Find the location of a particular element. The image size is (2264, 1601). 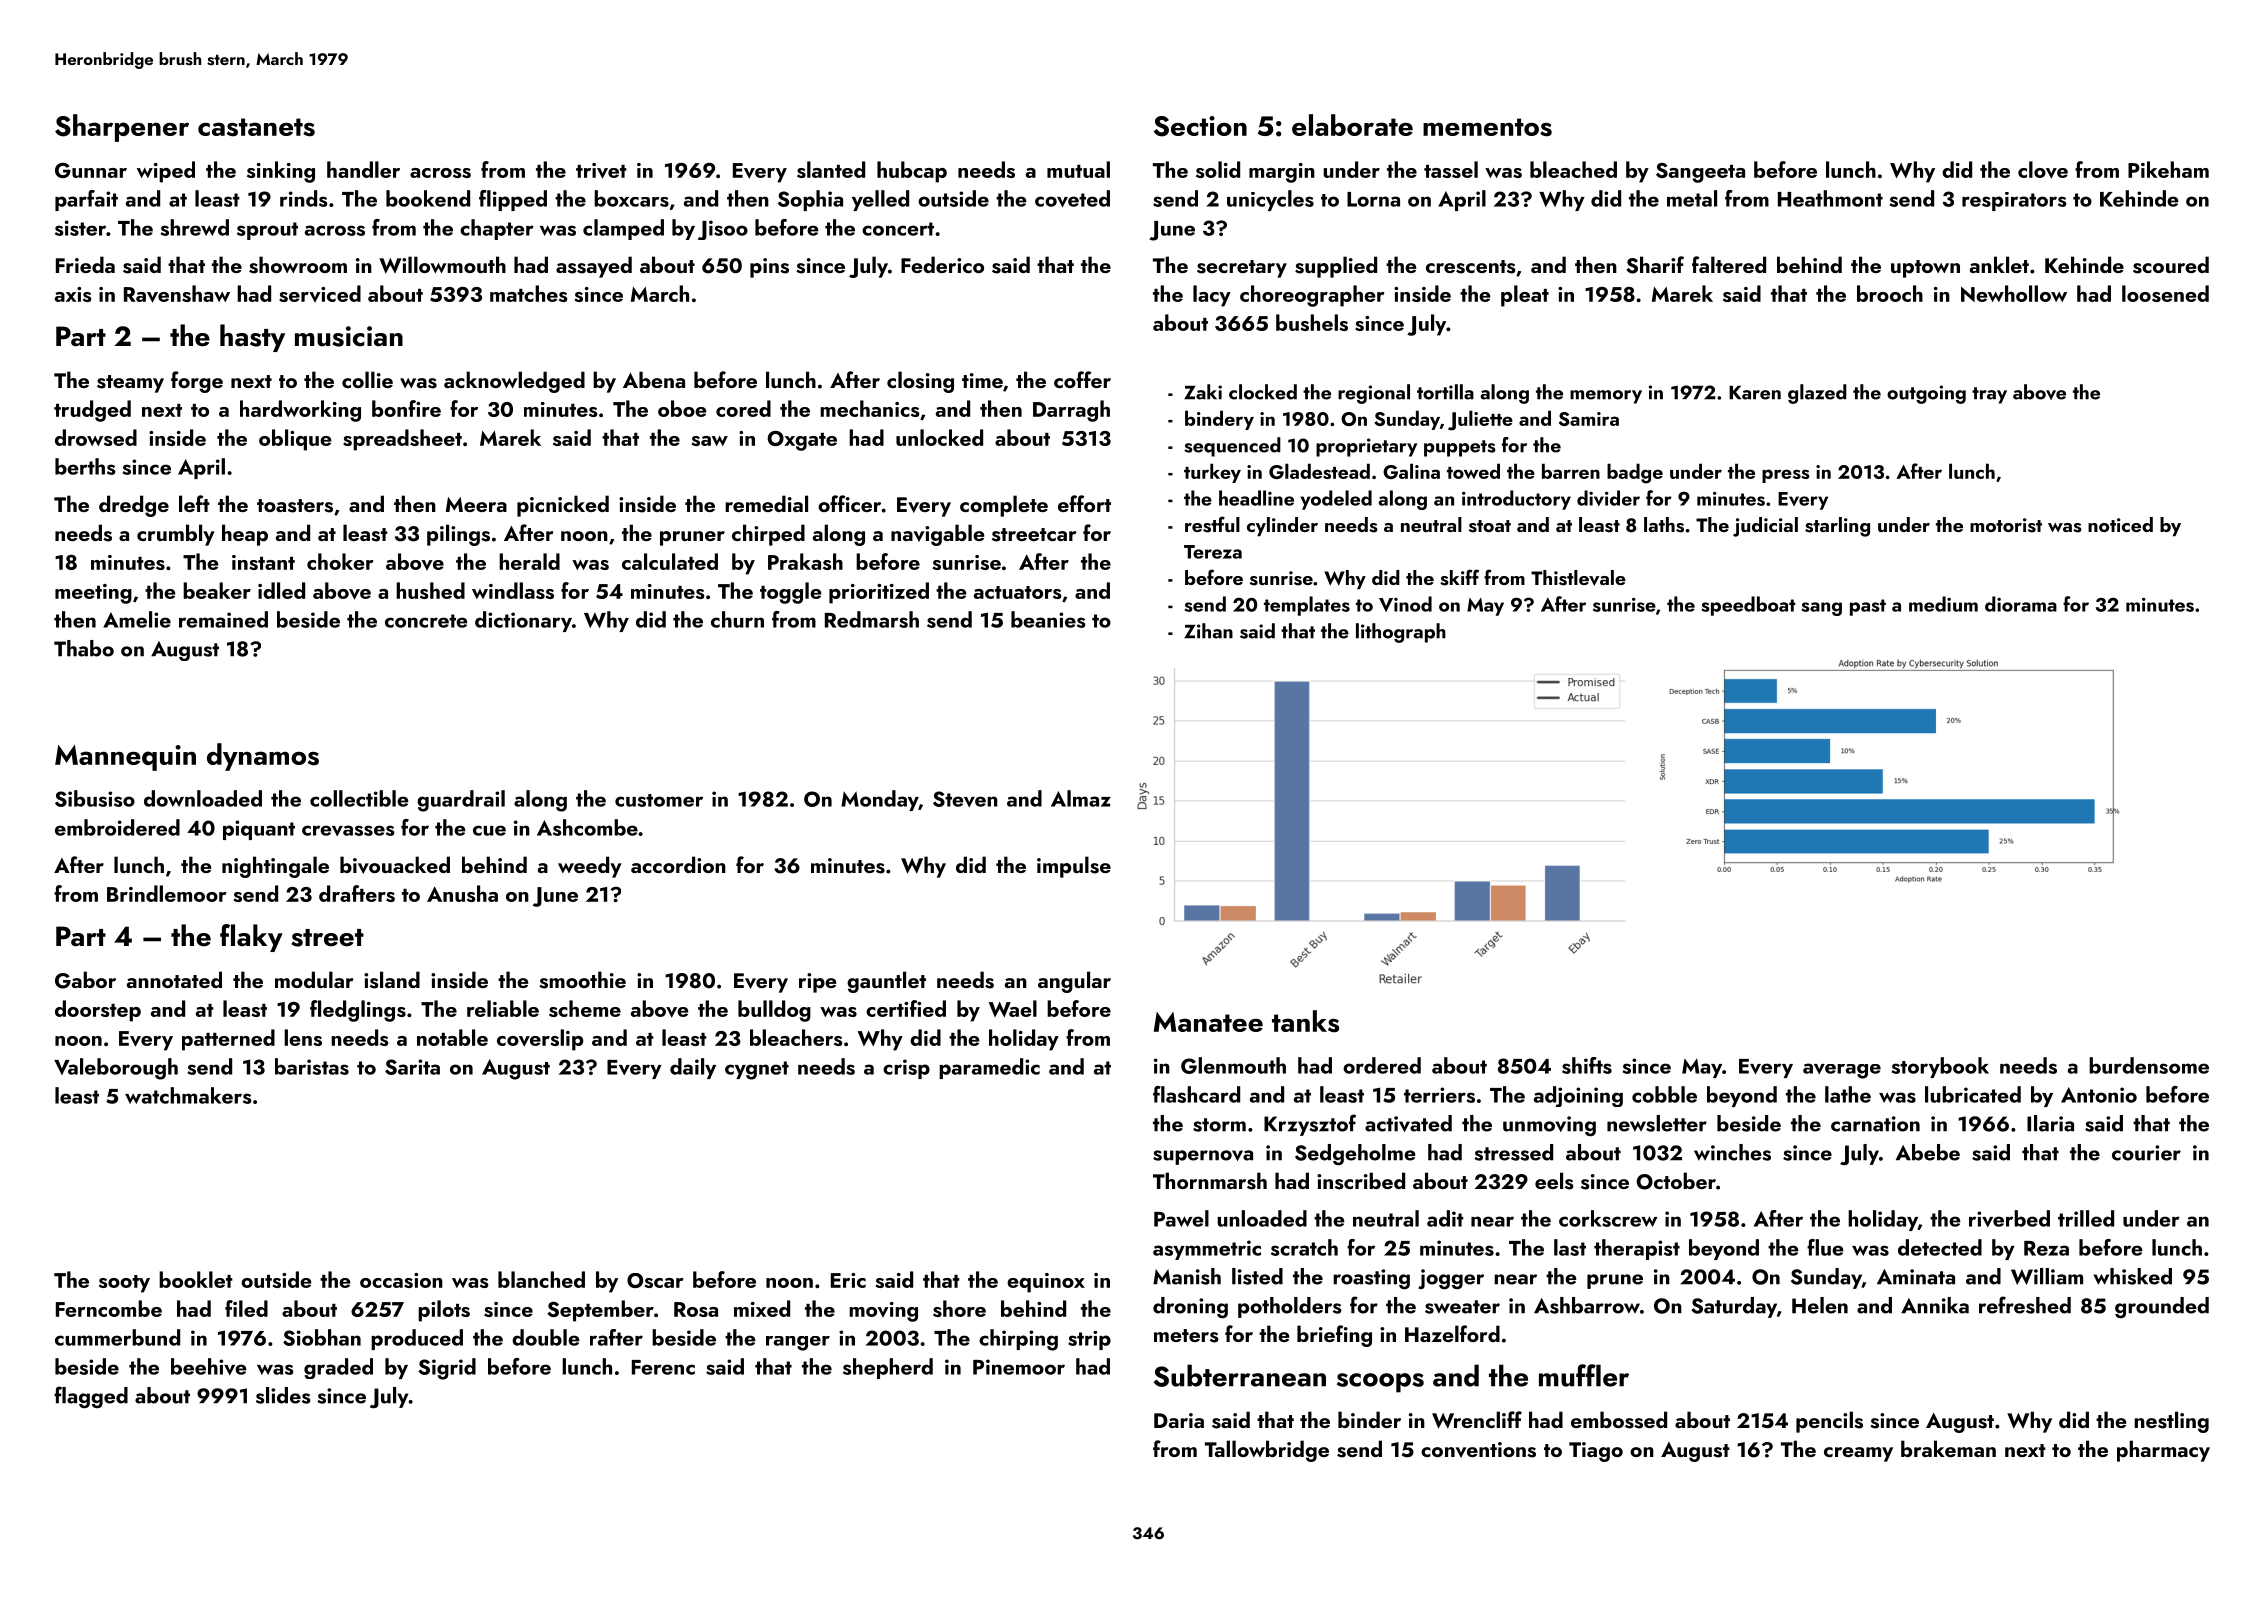

equinox is located at coordinates (1046, 1283).
